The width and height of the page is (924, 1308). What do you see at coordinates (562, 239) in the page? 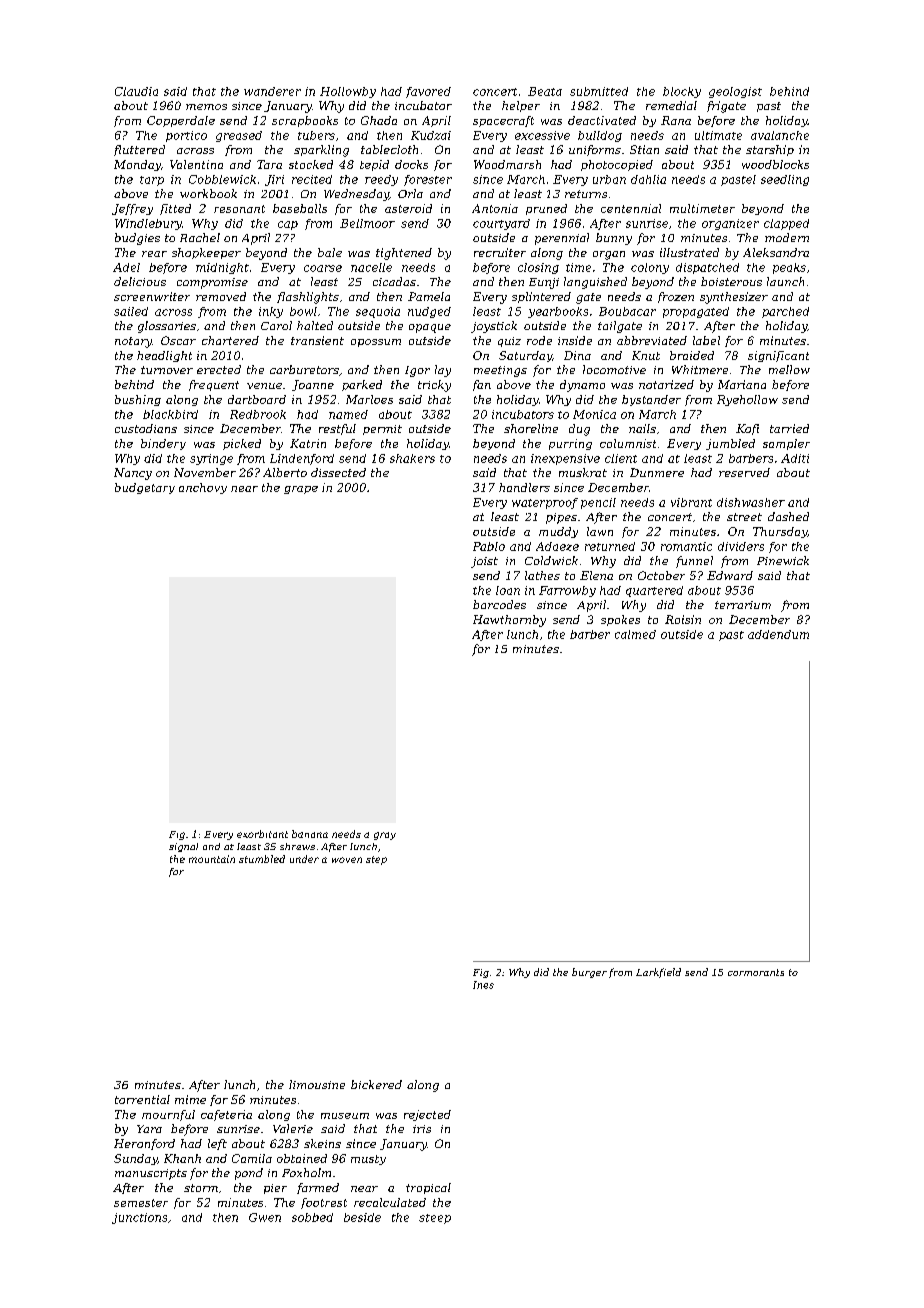
I see `perennial` at bounding box center [562, 239].
